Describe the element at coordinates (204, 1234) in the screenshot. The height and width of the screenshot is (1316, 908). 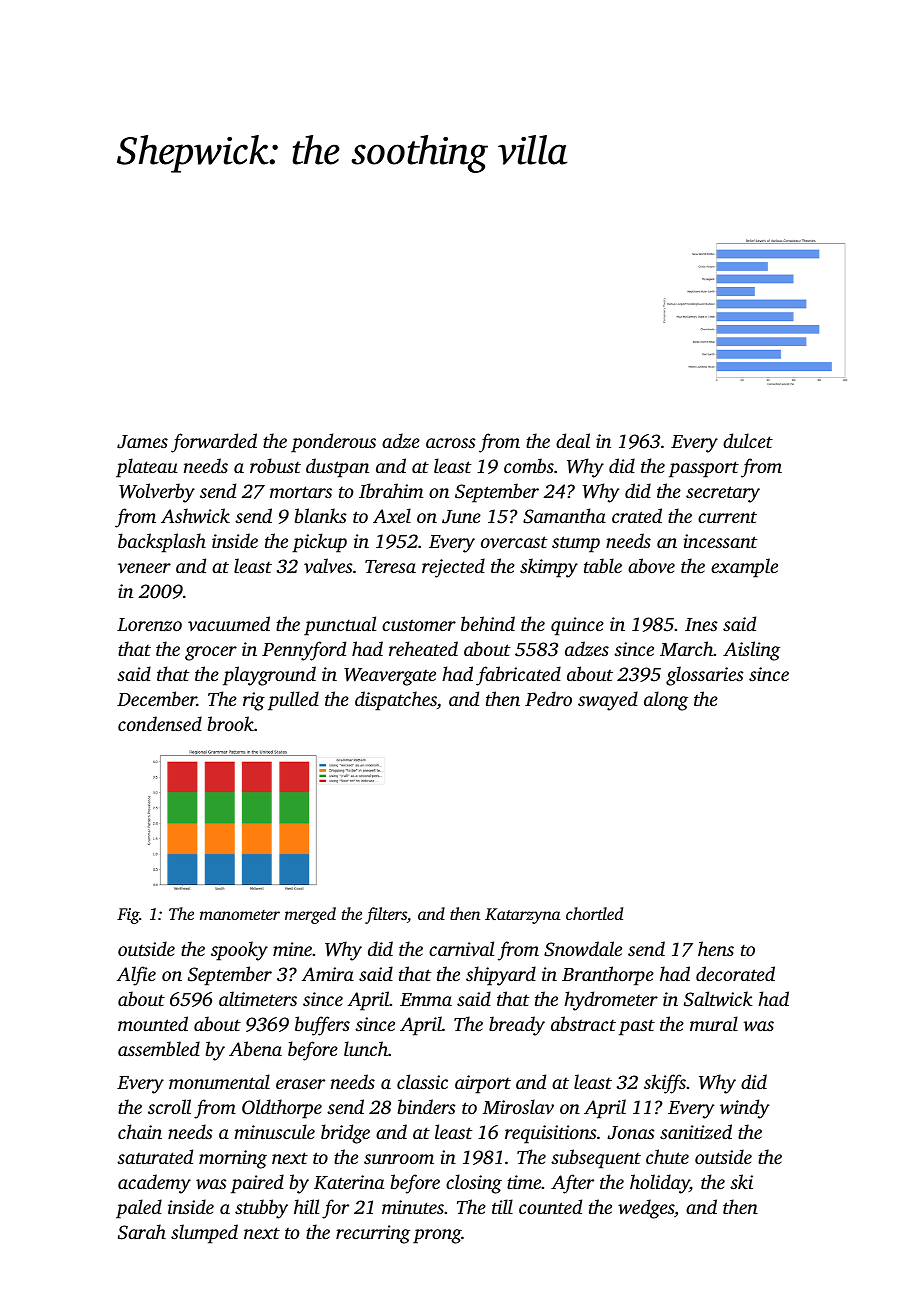
I see `slumped` at that location.
